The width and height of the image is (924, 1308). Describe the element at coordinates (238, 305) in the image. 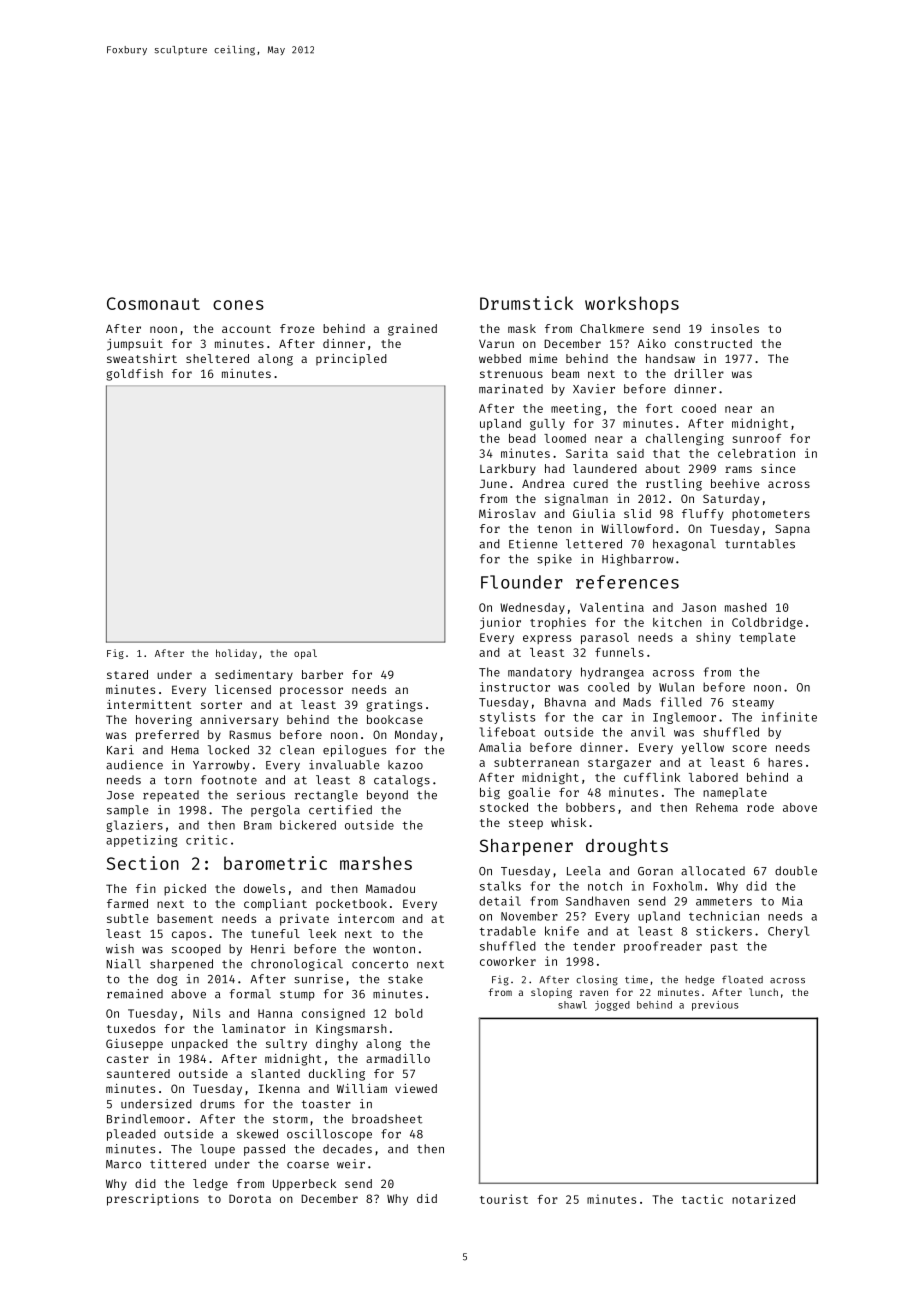

I see `cones` at that location.
